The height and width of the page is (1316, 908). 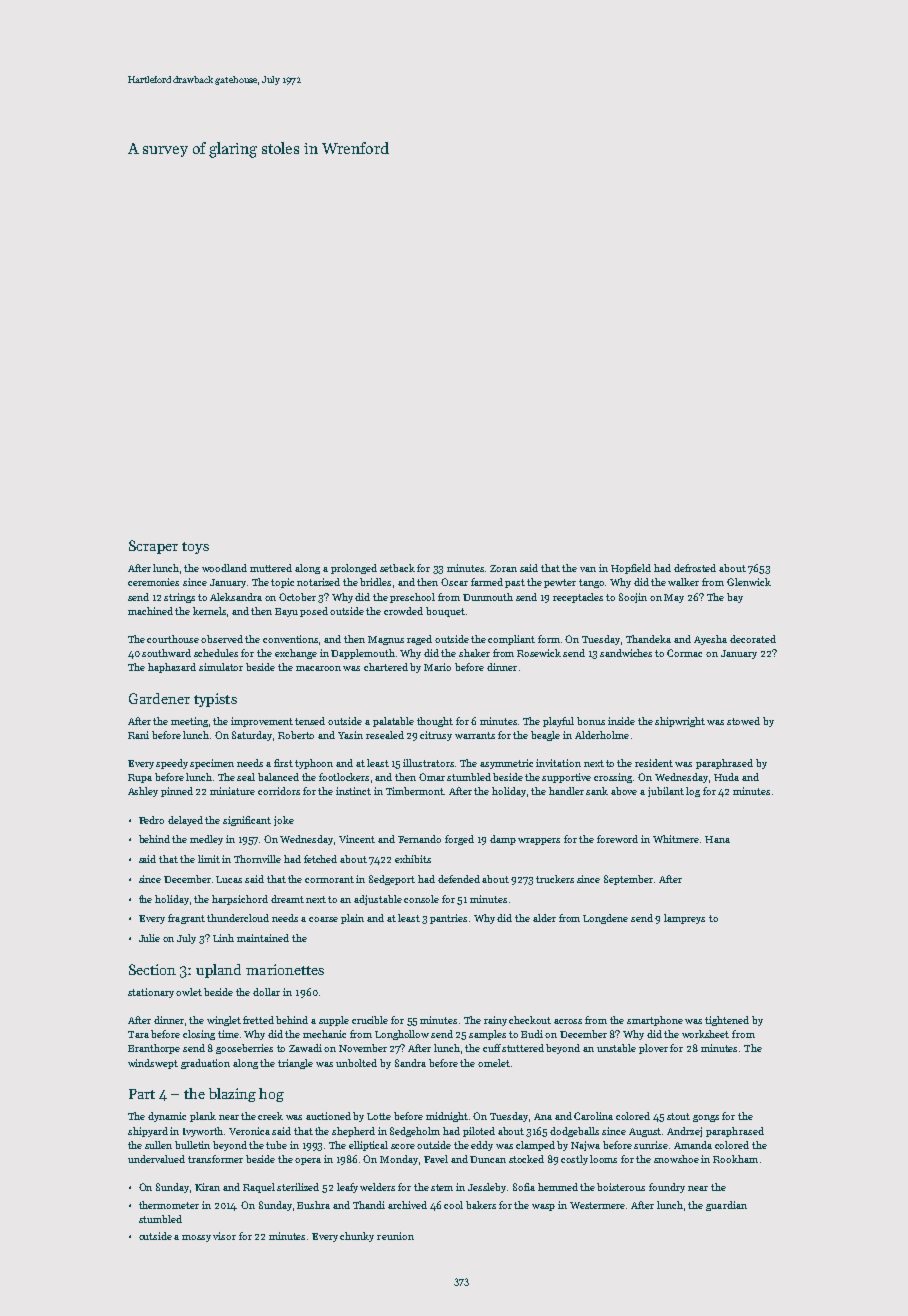 I want to click on Raquel, so click(x=259, y=1188).
